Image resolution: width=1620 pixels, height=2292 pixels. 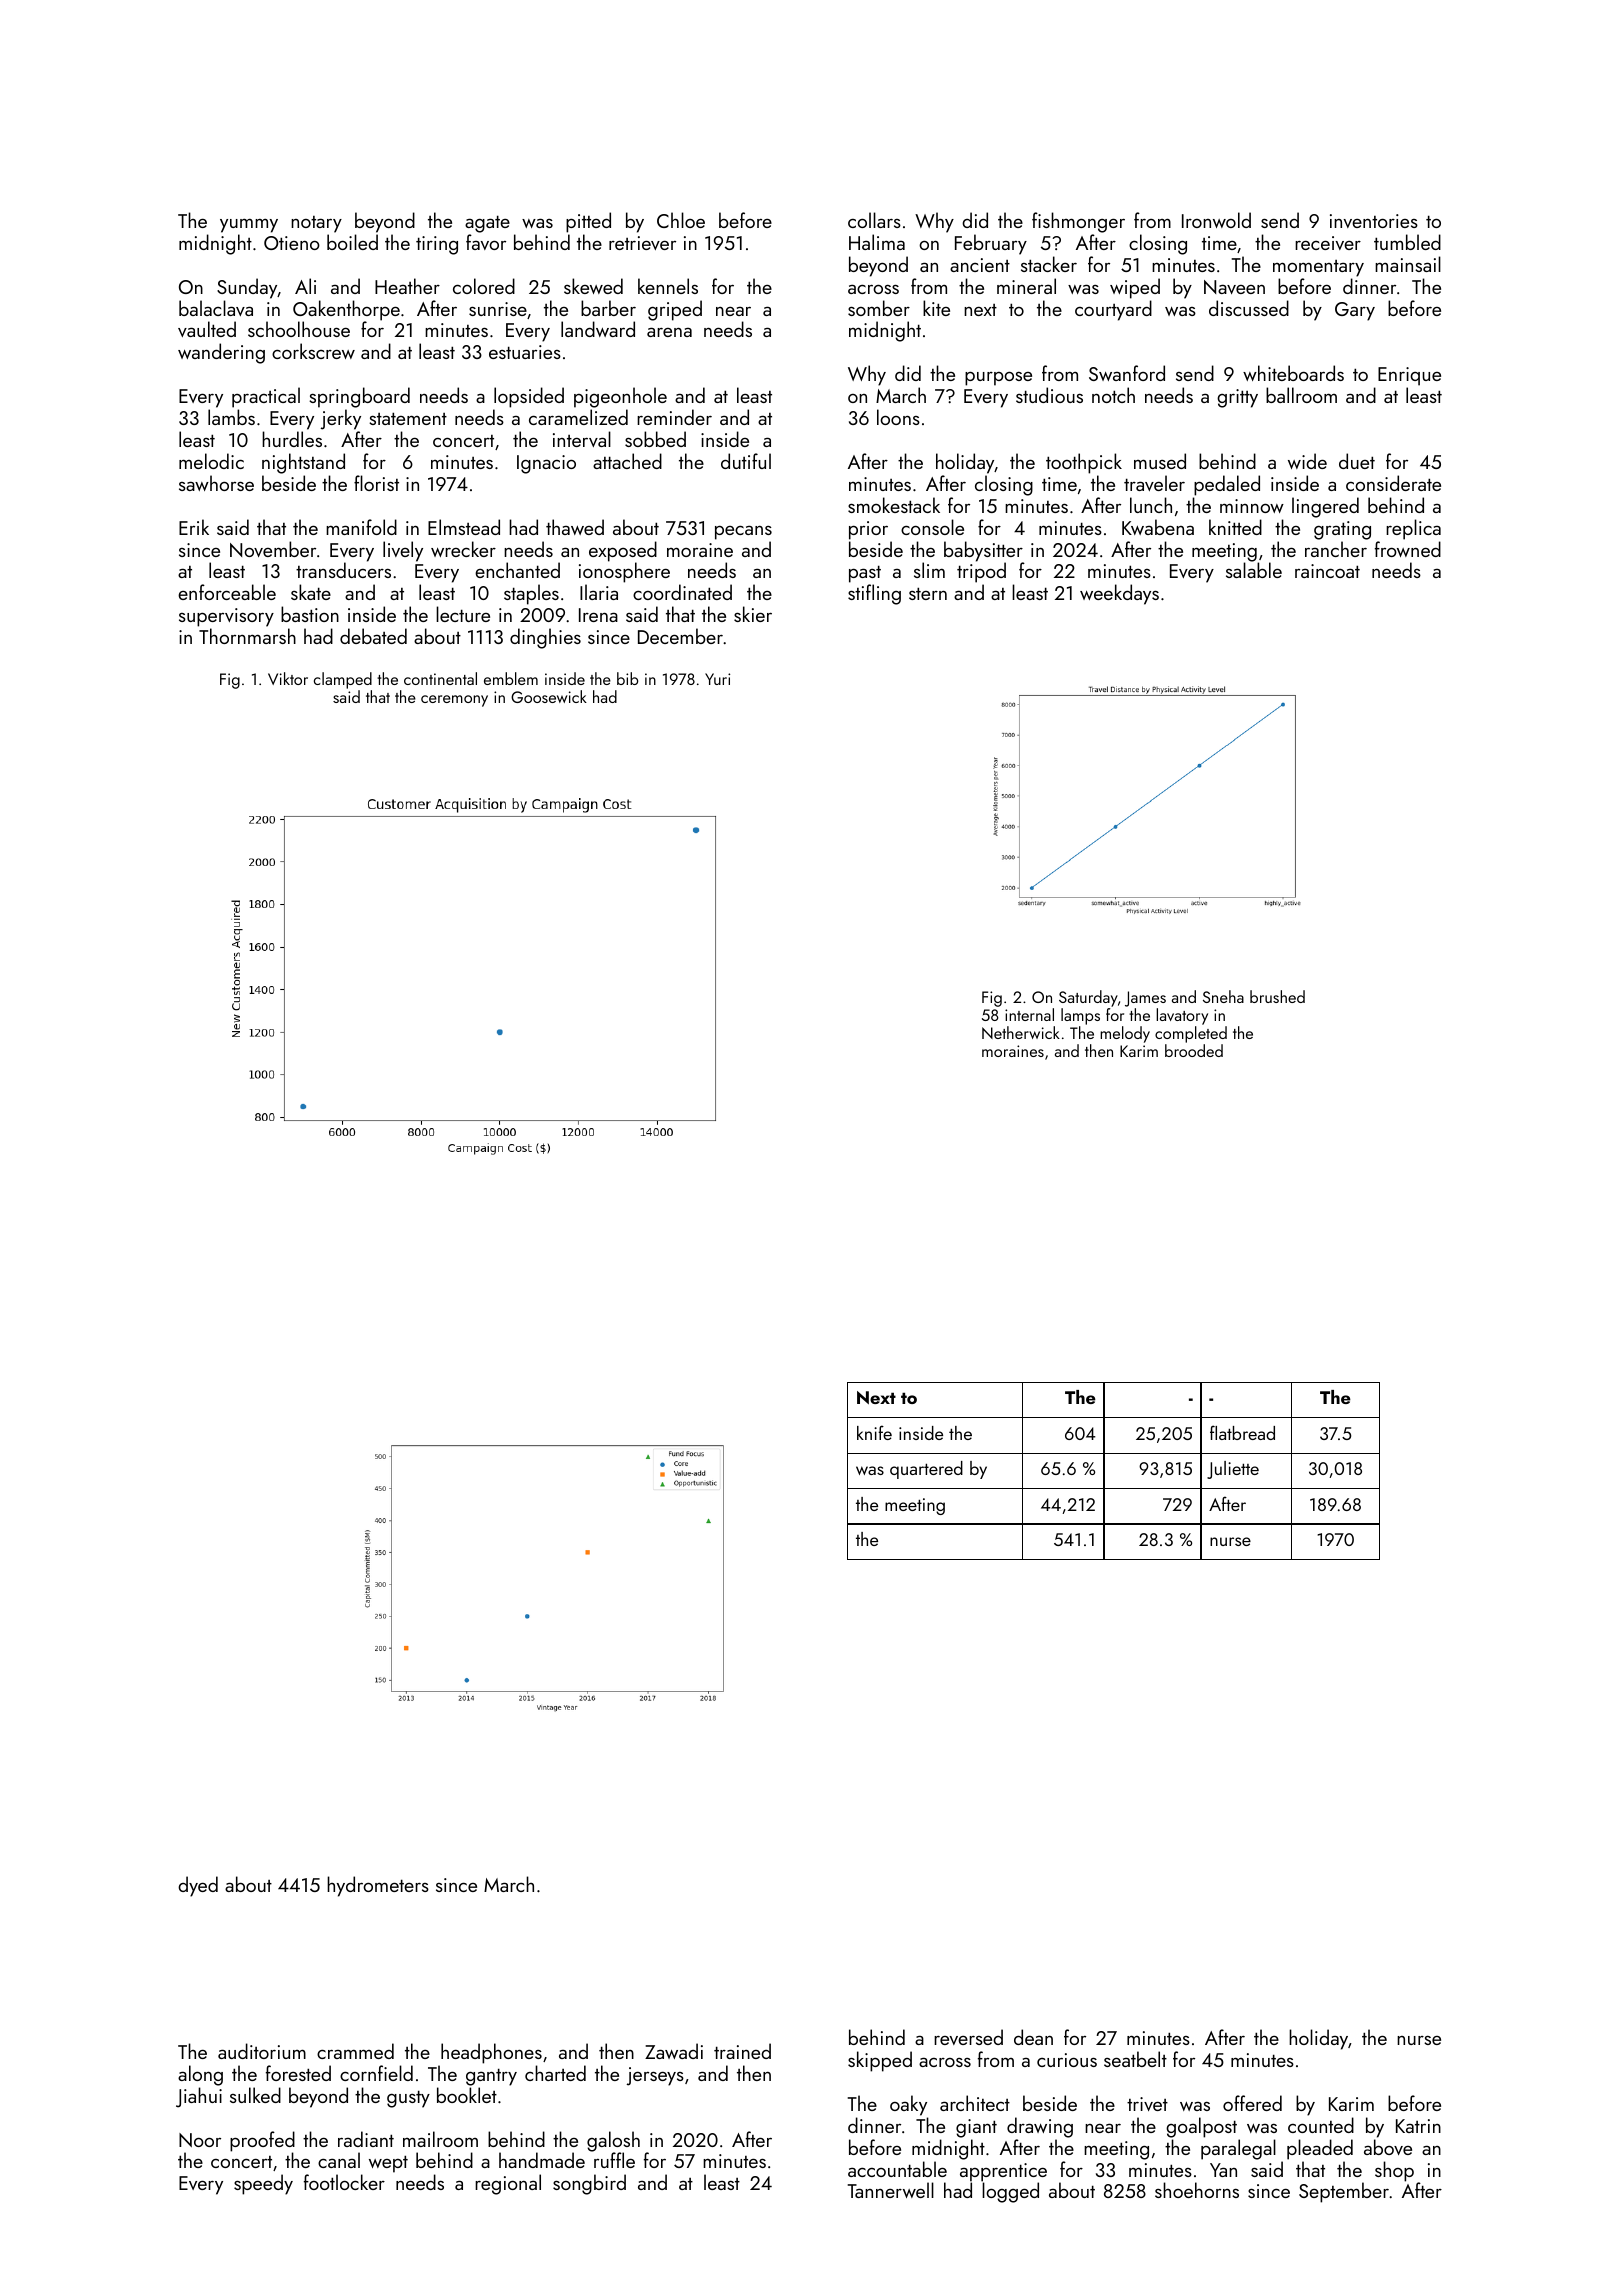 What do you see at coordinates (1327, 571) in the screenshot?
I see `raincoat` at bounding box center [1327, 571].
